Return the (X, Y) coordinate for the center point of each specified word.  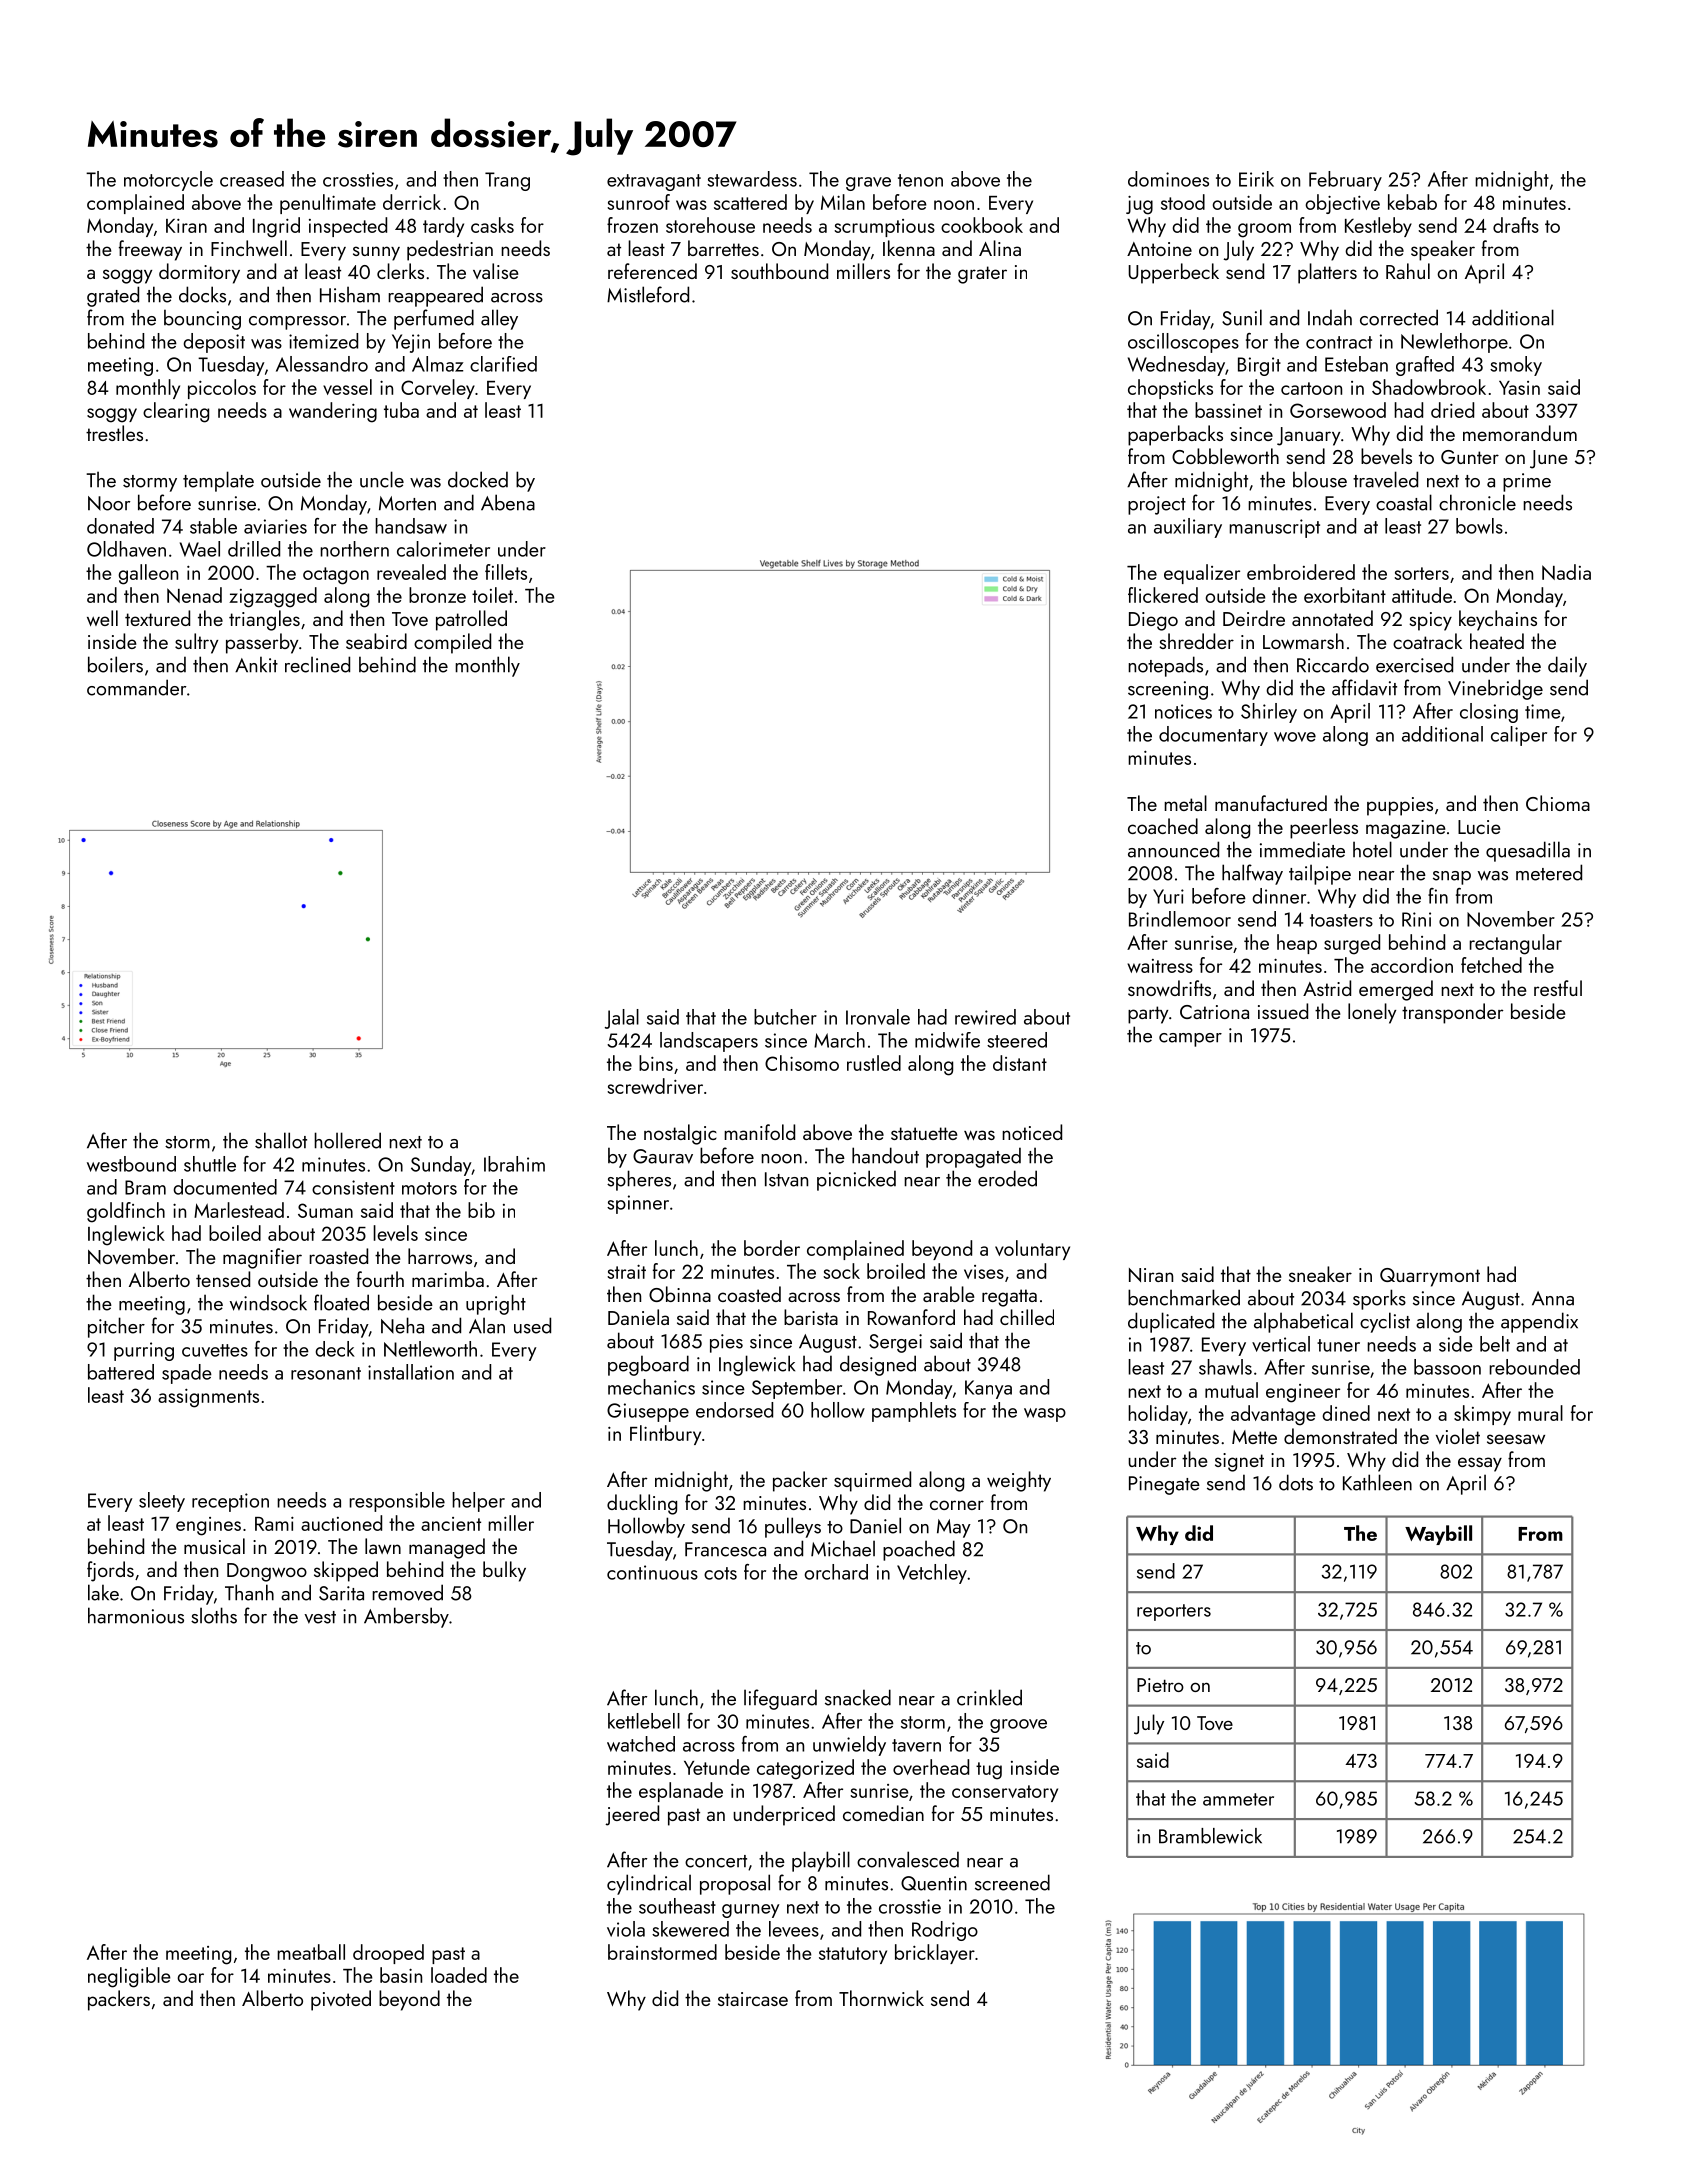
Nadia (1566, 572)
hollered (347, 1140)
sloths (214, 1615)
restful (1558, 988)
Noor (109, 503)
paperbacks (1175, 435)
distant (1020, 1063)
